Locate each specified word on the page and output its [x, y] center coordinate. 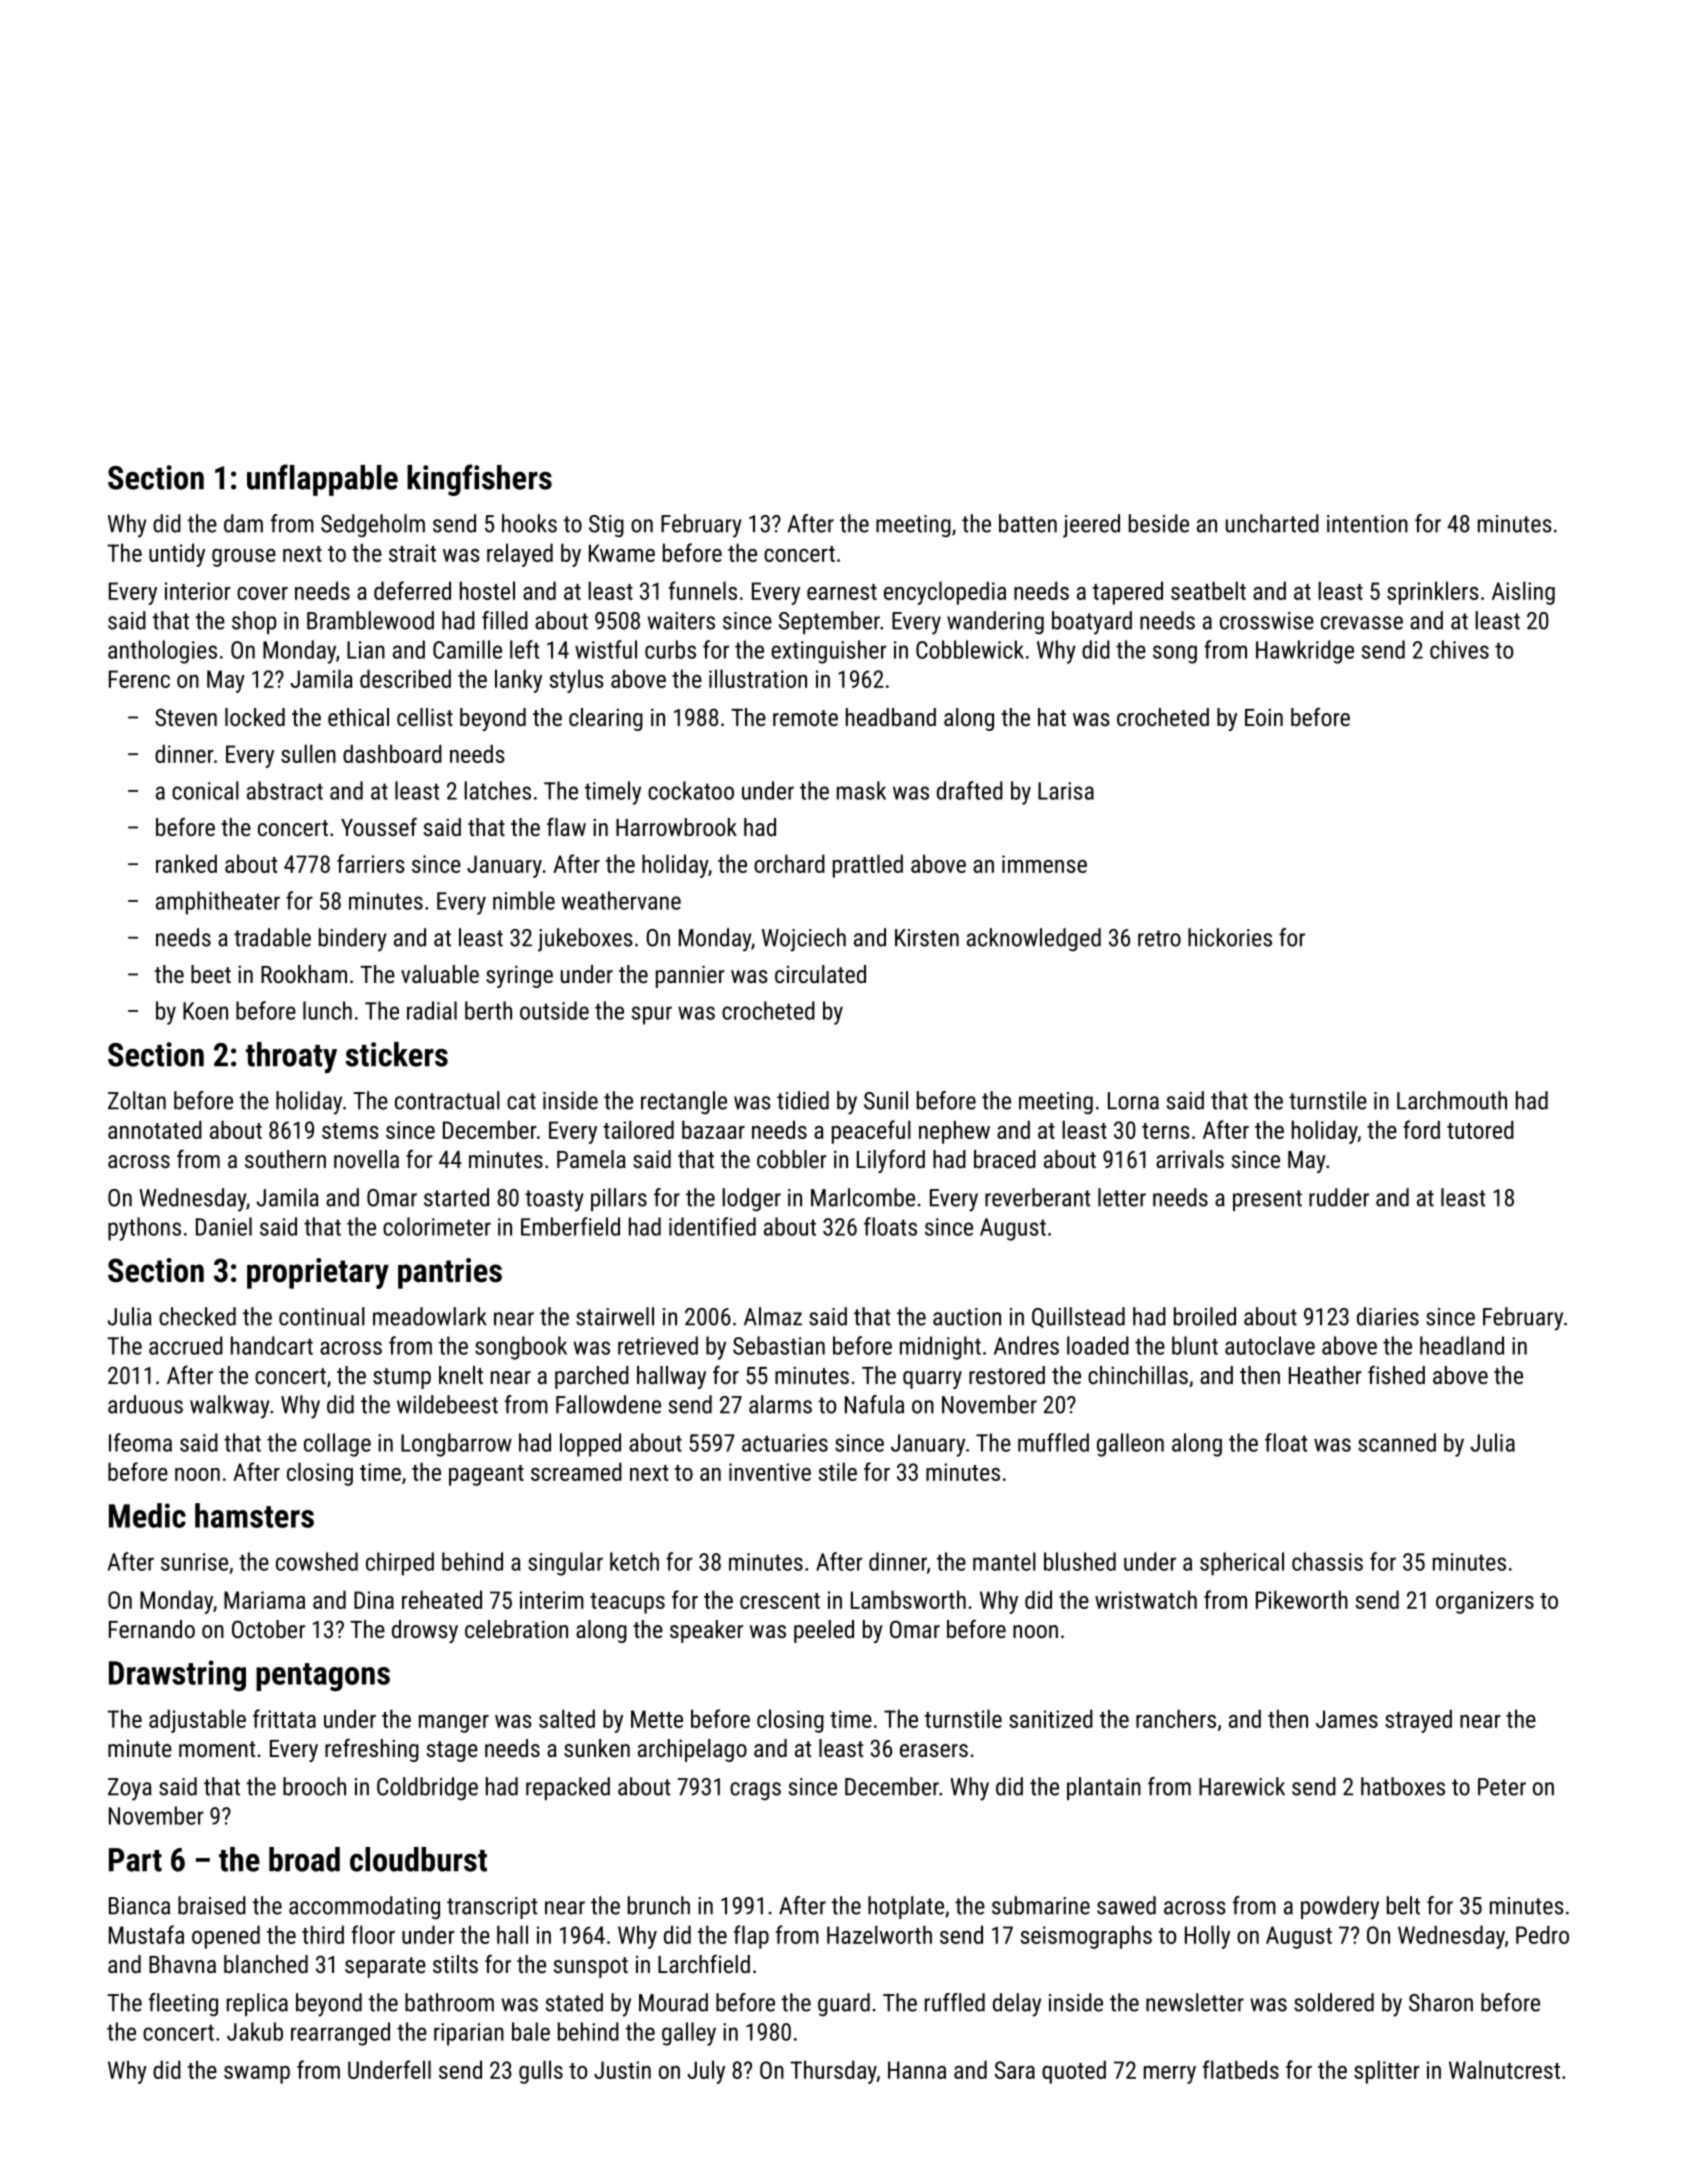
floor [373, 1934]
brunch [659, 1905]
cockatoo [691, 790]
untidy [177, 555]
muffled [1053, 1442]
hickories [1230, 937]
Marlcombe [863, 1197]
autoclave [1270, 1345]
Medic [147, 1515]
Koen [205, 1011]
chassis [1327, 1561]
